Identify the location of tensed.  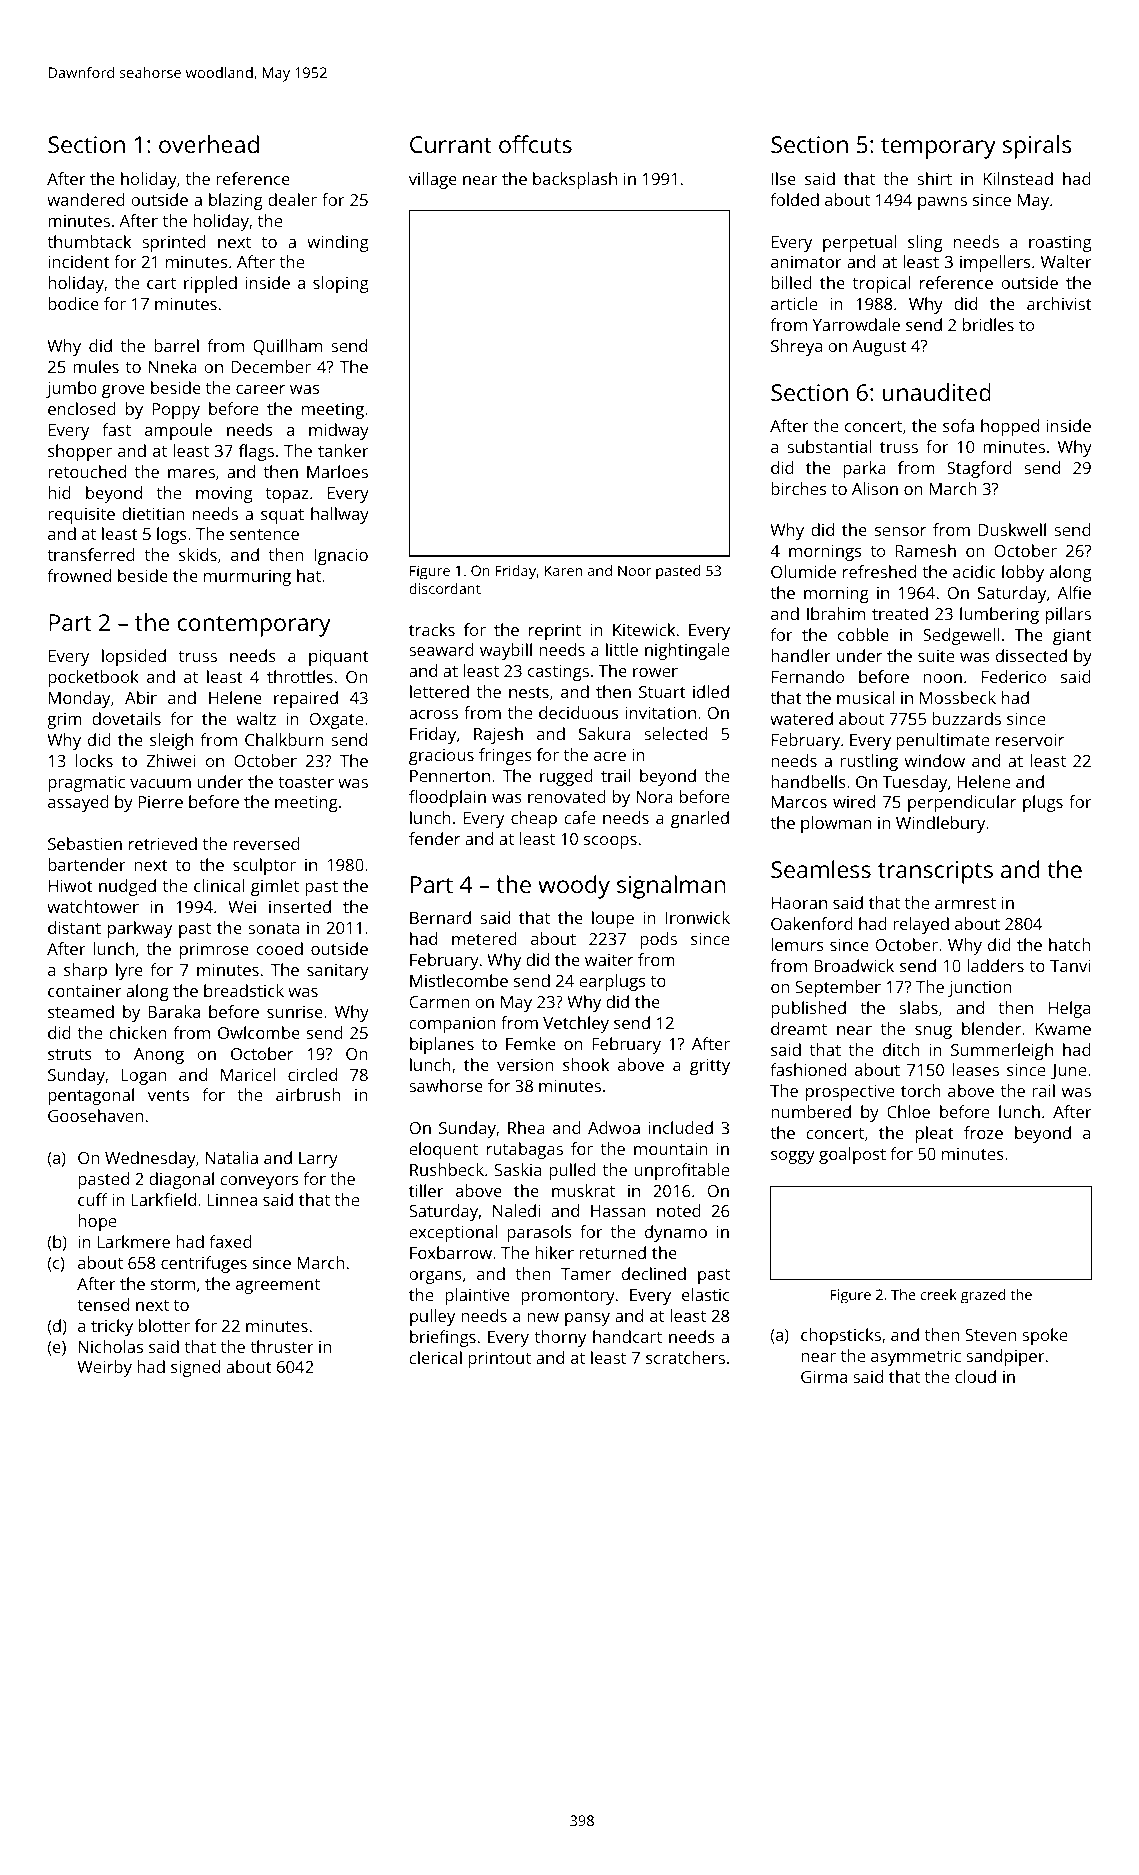
(103, 1304).
